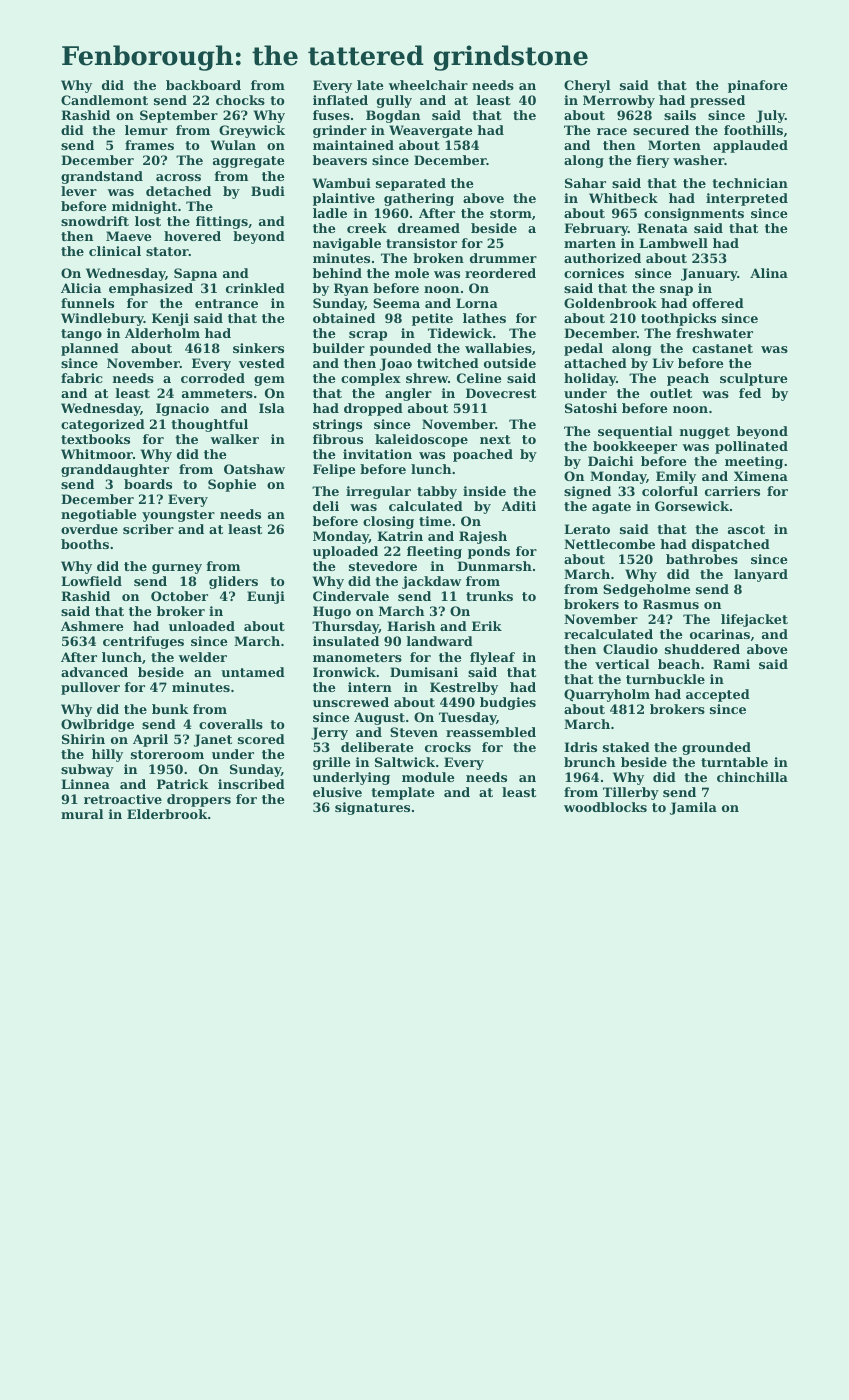 This screenshot has width=849, height=1400. I want to click on Dovecrest, so click(501, 393).
